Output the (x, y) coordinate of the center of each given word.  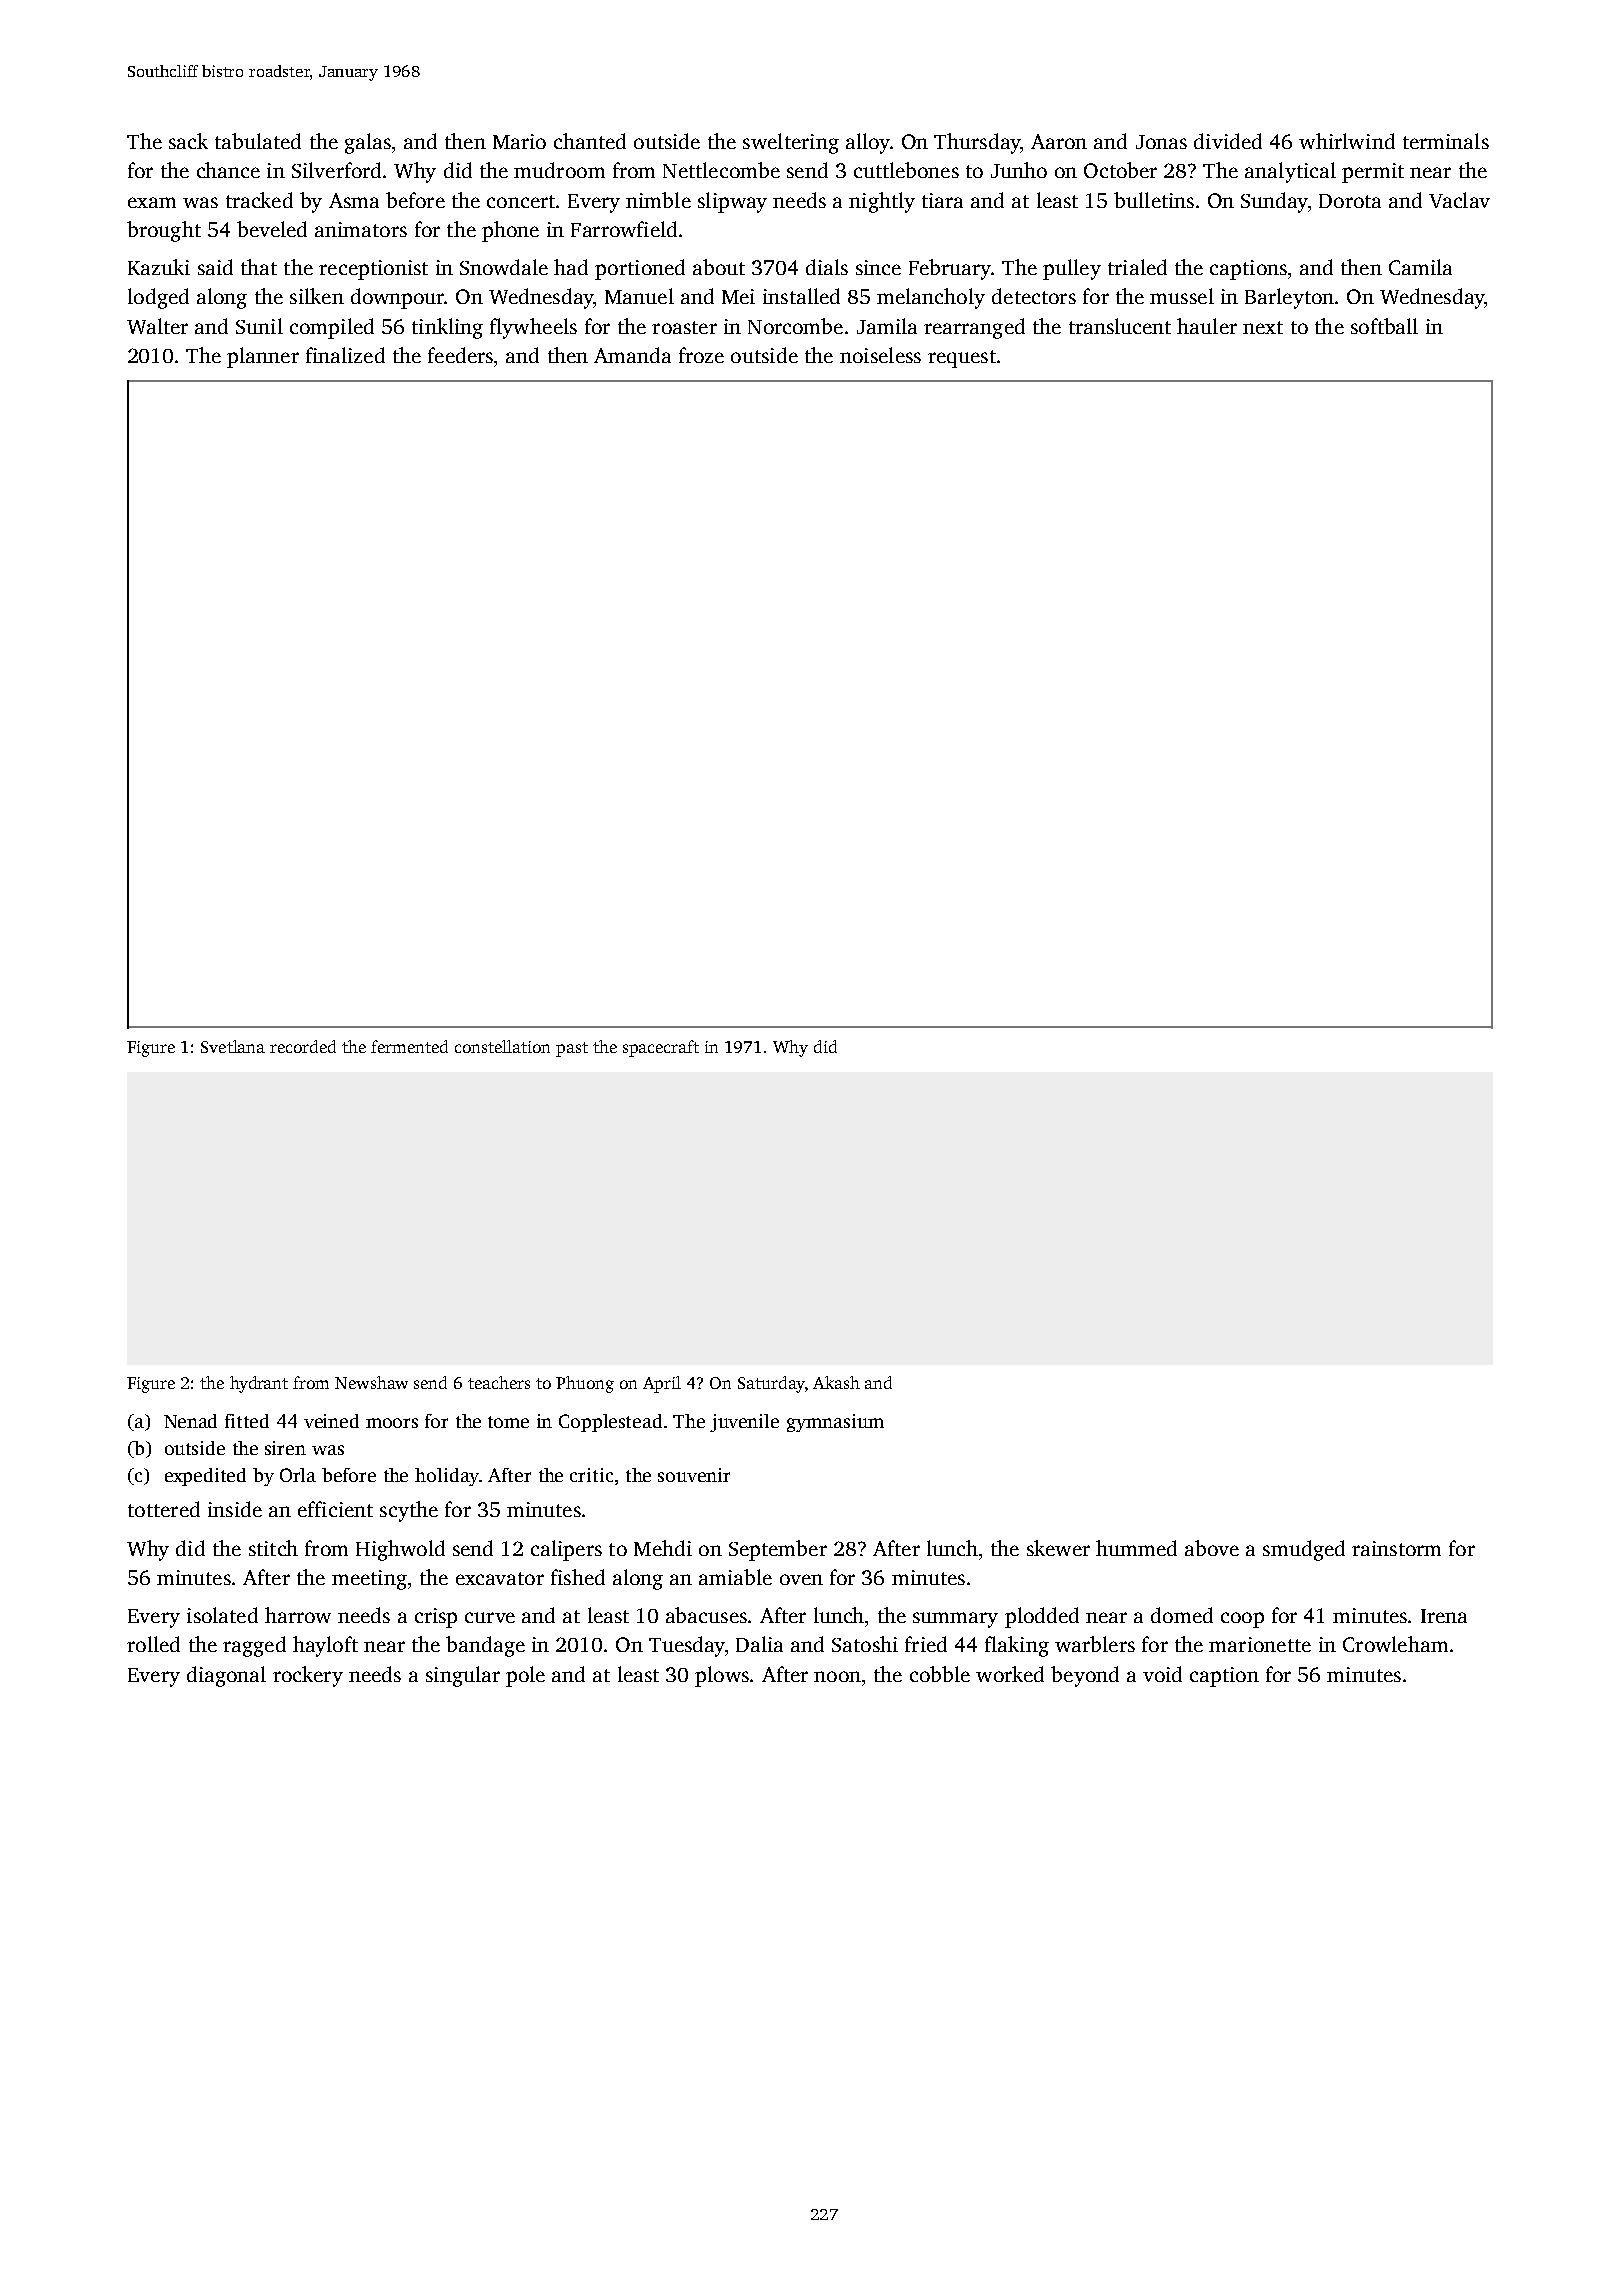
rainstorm (1396, 1548)
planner (263, 357)
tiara (942, 200)
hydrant (259, 1384)
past (572, 1049)
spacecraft (661, 1048)
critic (591, 1475)
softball (1384, 326)
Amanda (632, 355)
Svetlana (233, 1046)
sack (188, 141)
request (962, 359)
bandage (485, 1646)
